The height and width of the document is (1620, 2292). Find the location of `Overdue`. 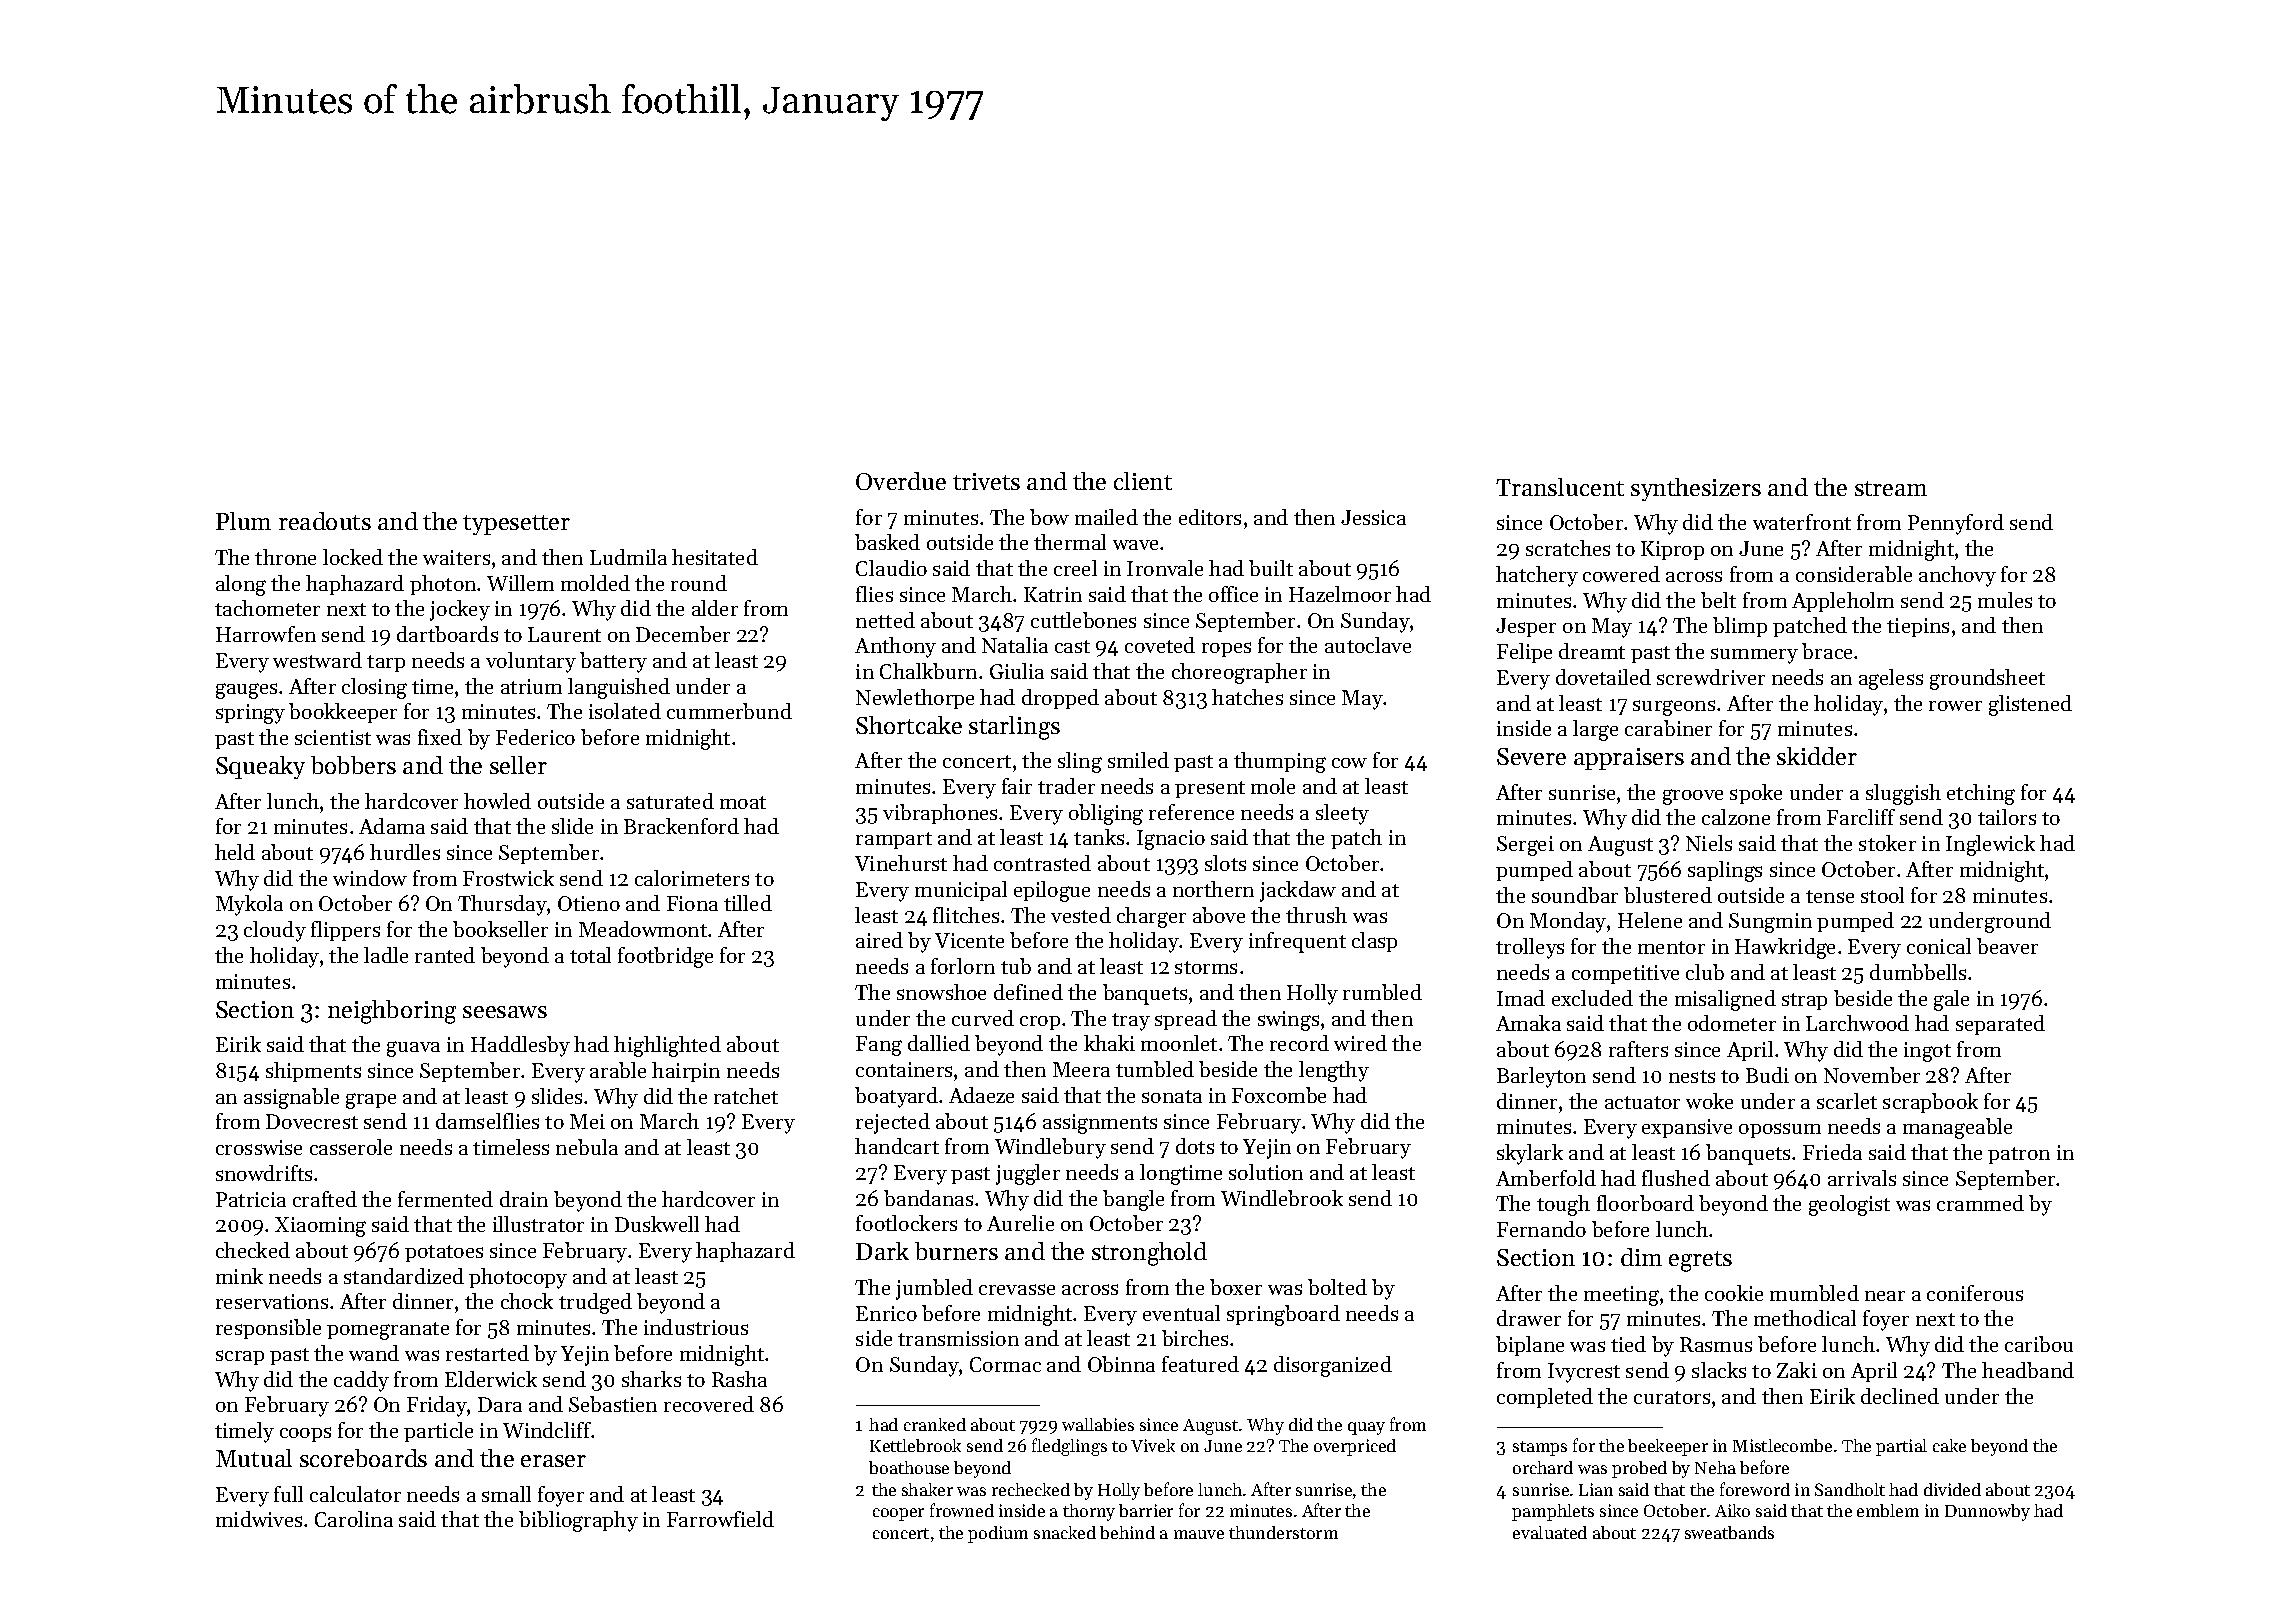

Overdue is located at coordinates (901, 481).
